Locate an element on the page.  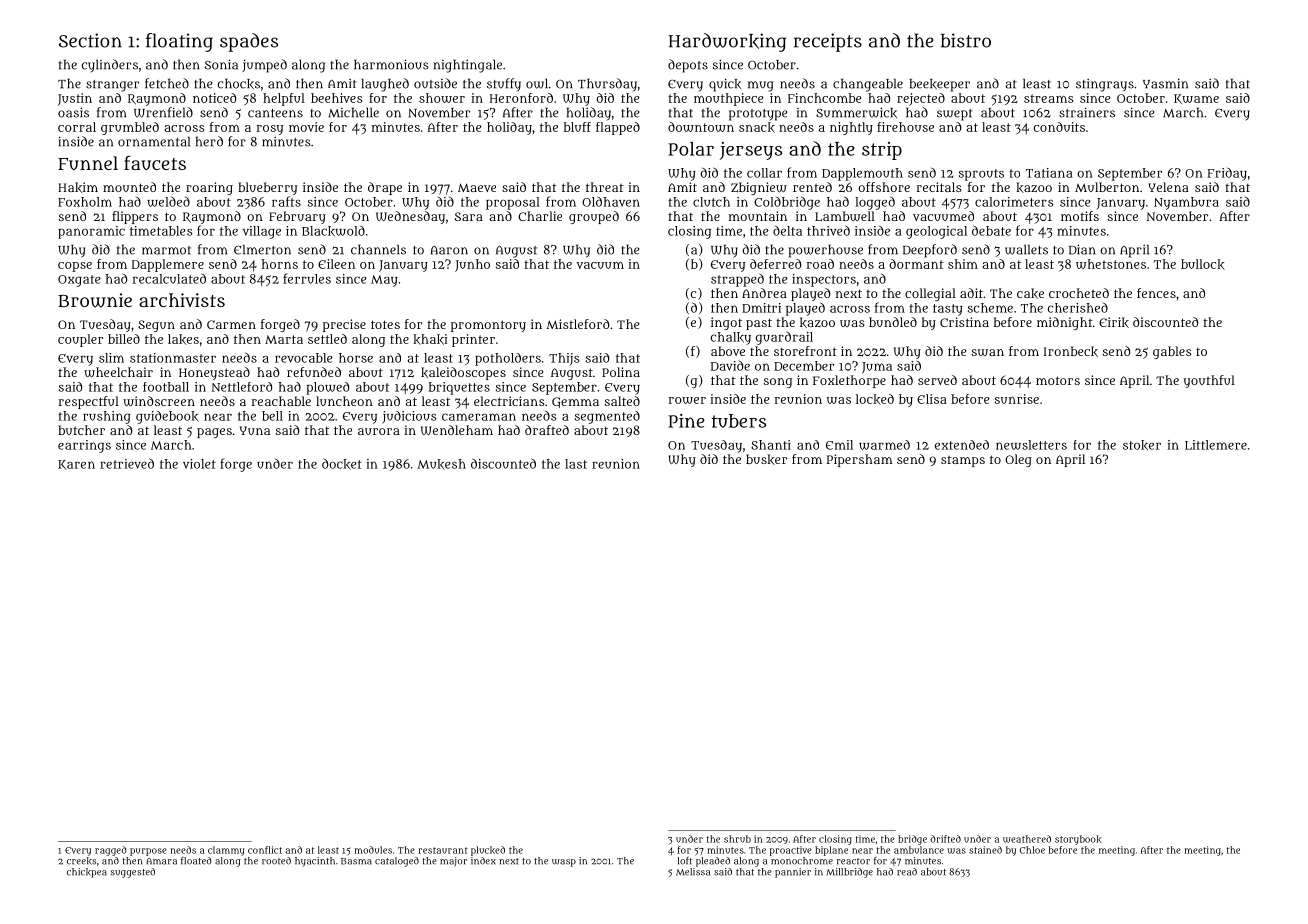
coupler is located at coordinates (80, 340).
